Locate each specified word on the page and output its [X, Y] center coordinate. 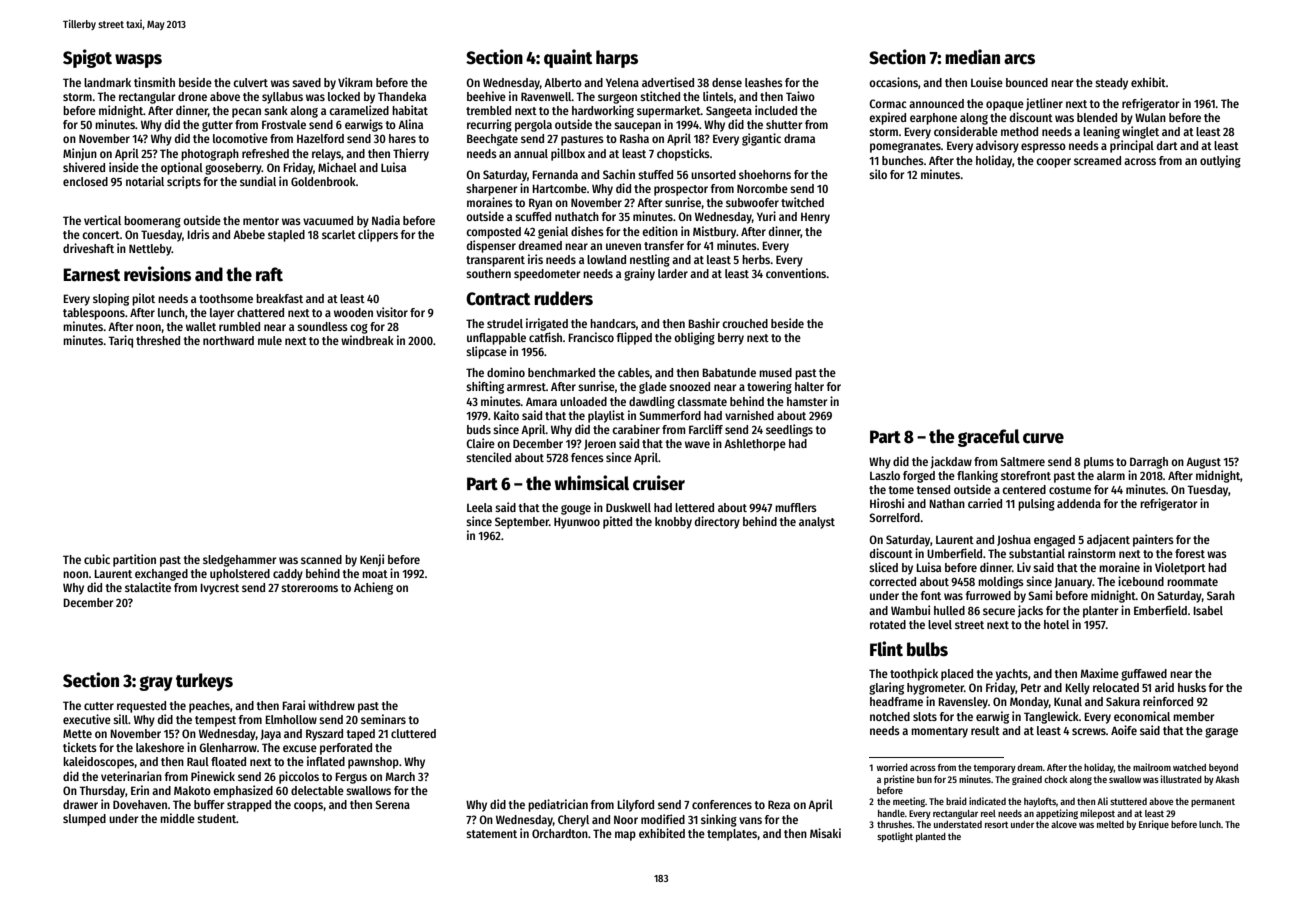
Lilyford [635, 805]
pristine [899, 780]
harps [617, 59]
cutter [99, 706]
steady [1111, 84]
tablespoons [94, 314]
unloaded [583, 401]
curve [1043, 438]
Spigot [87, 58]
